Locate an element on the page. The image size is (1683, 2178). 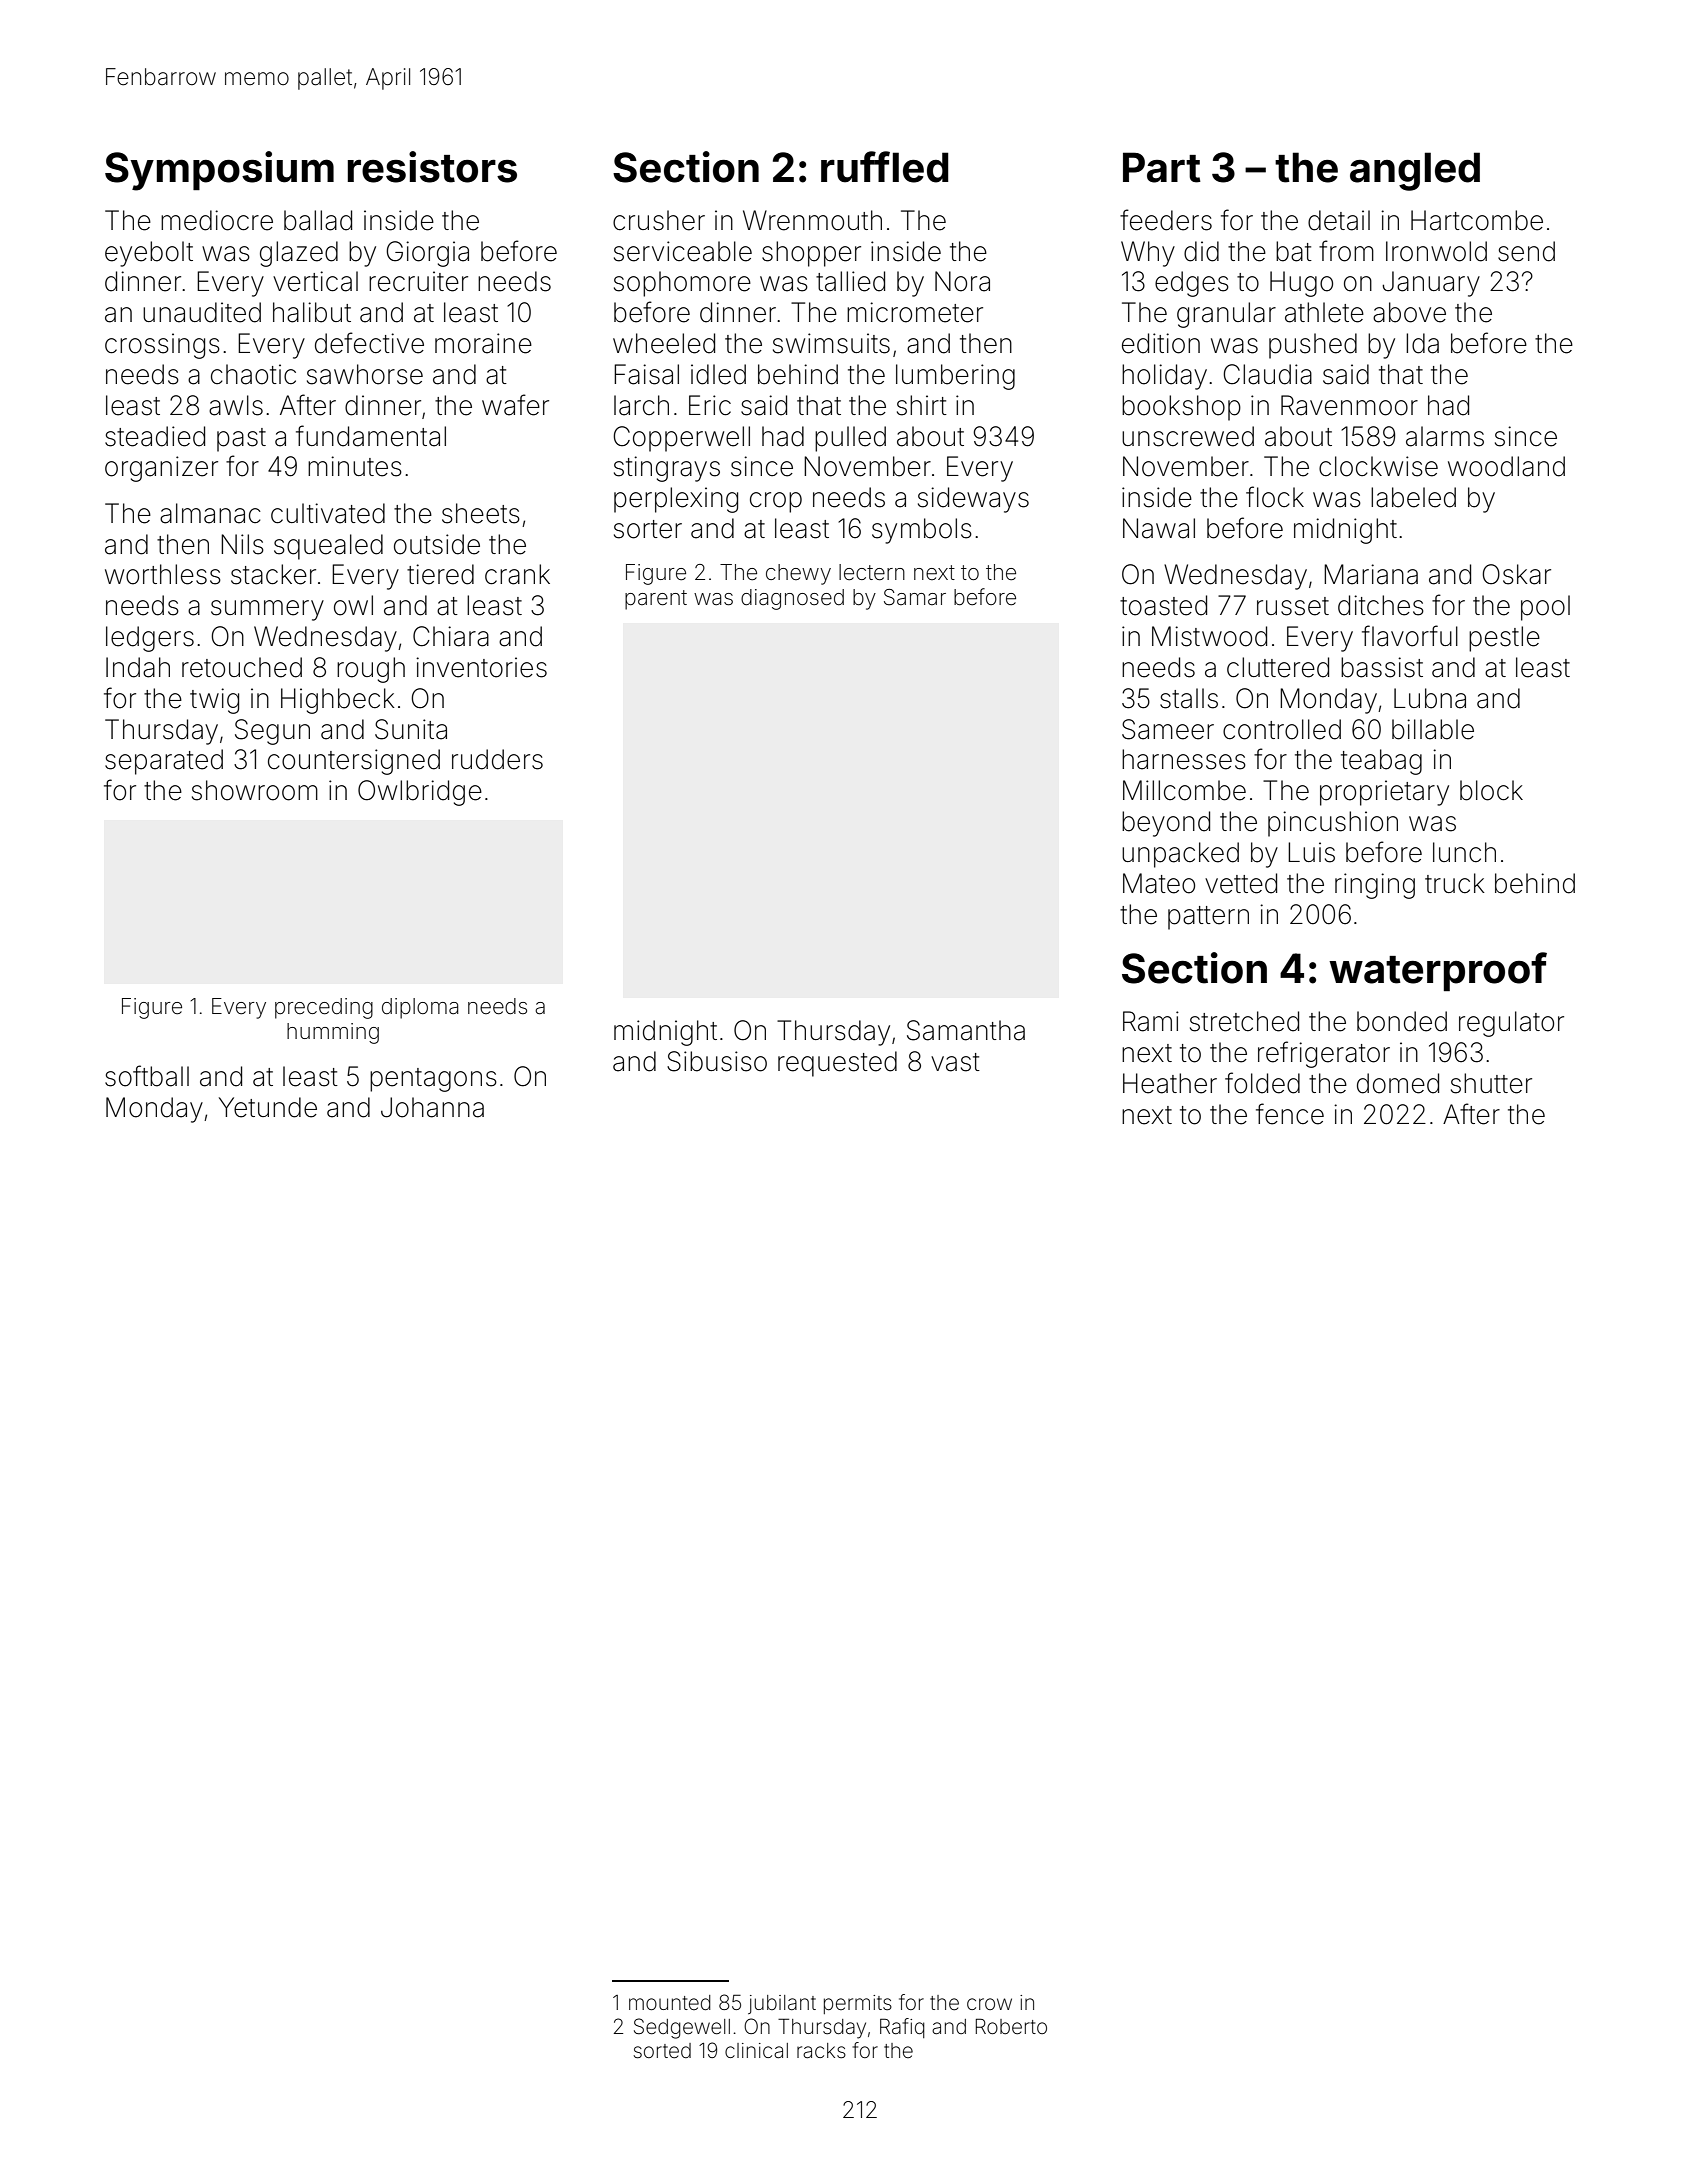
mounted is located at coordinates (670, 2002).
